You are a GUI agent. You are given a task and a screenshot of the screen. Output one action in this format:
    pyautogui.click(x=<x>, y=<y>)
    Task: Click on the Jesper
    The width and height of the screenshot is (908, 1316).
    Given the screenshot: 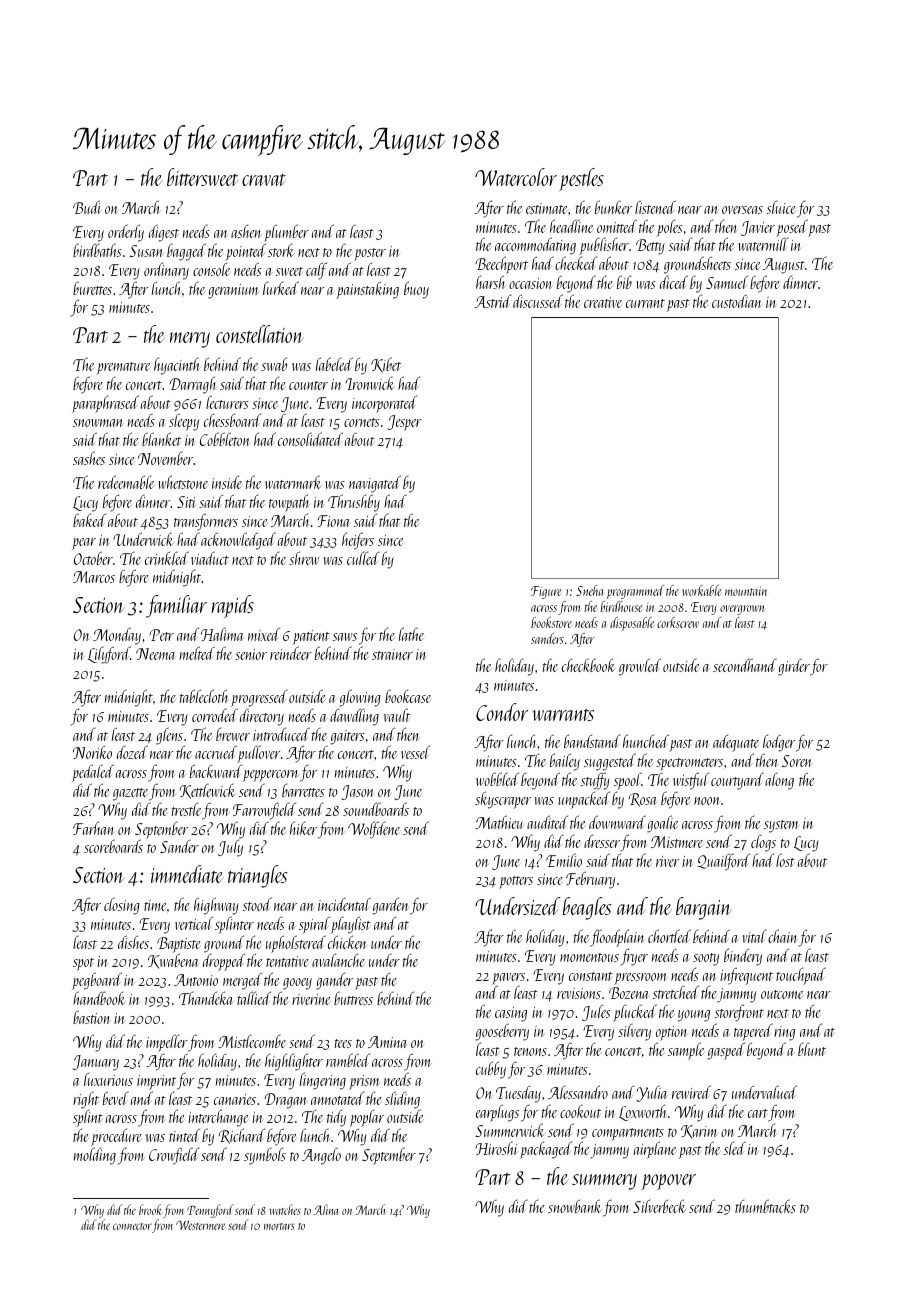 What is the action you would take?
    pyautogui.click(x=404, y=423)
